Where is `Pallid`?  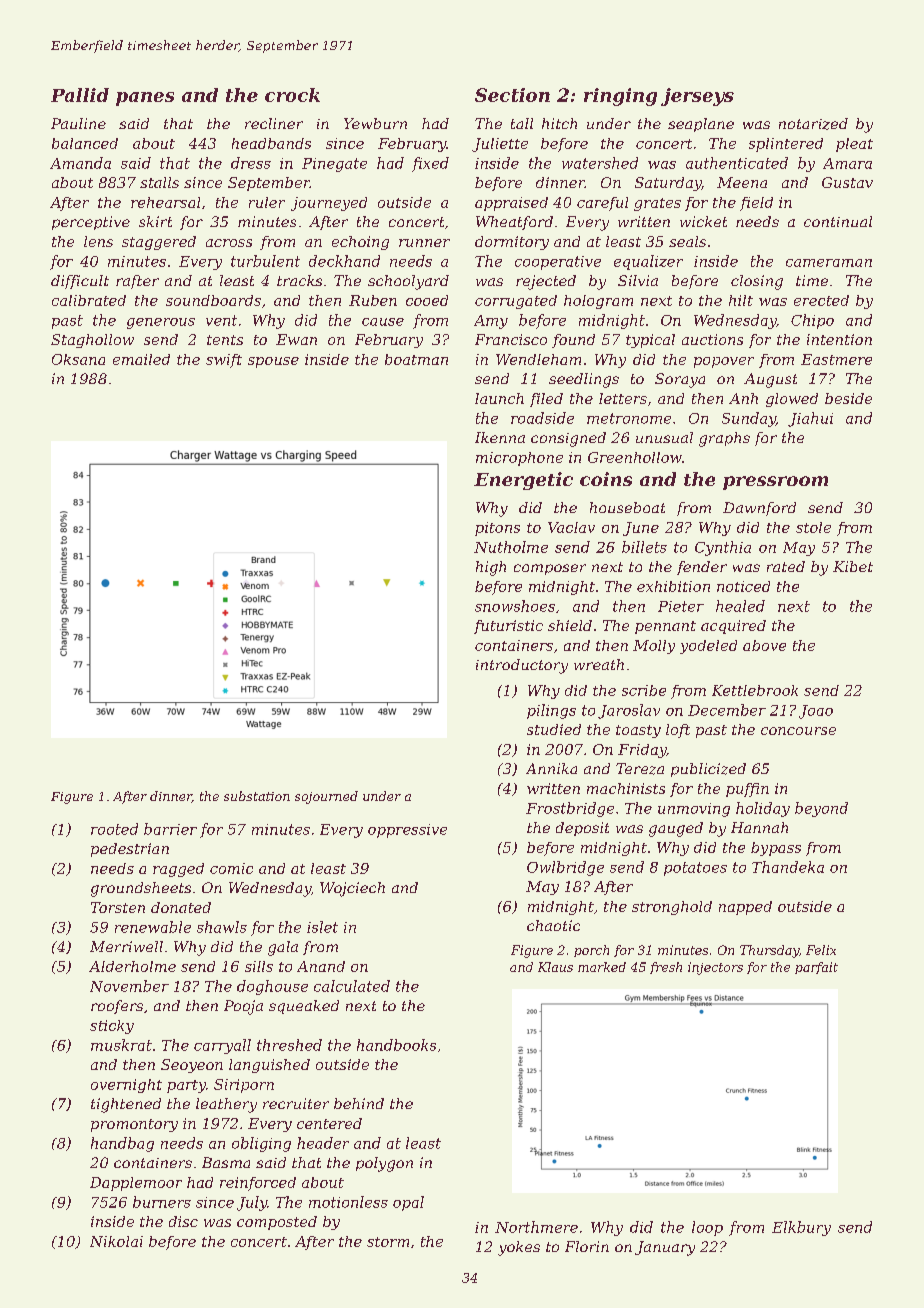 Pallid is located at coordinates (80, 95).
